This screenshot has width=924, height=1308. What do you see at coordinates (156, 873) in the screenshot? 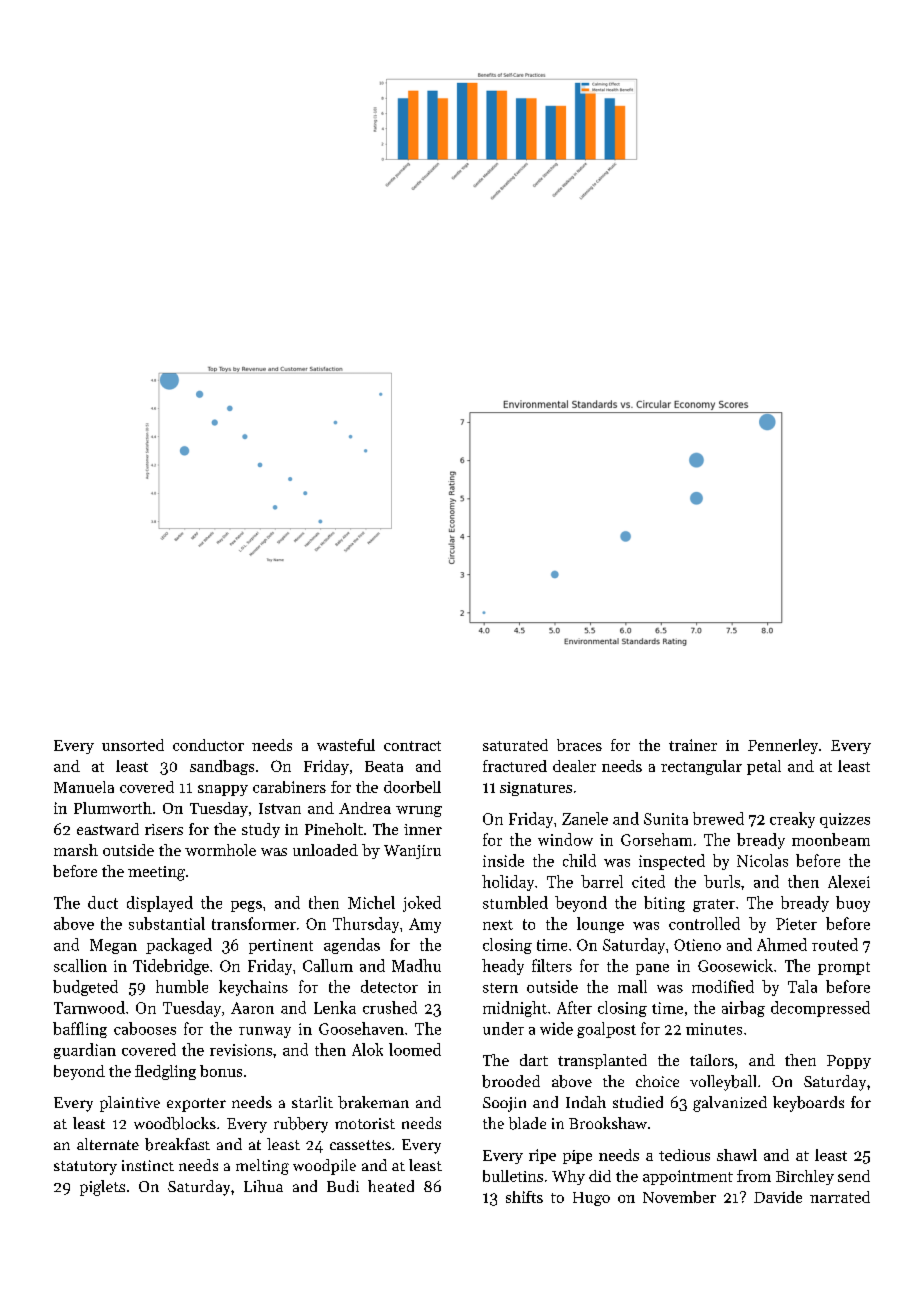
I see `meeting` at bounding box center [156, 873].
